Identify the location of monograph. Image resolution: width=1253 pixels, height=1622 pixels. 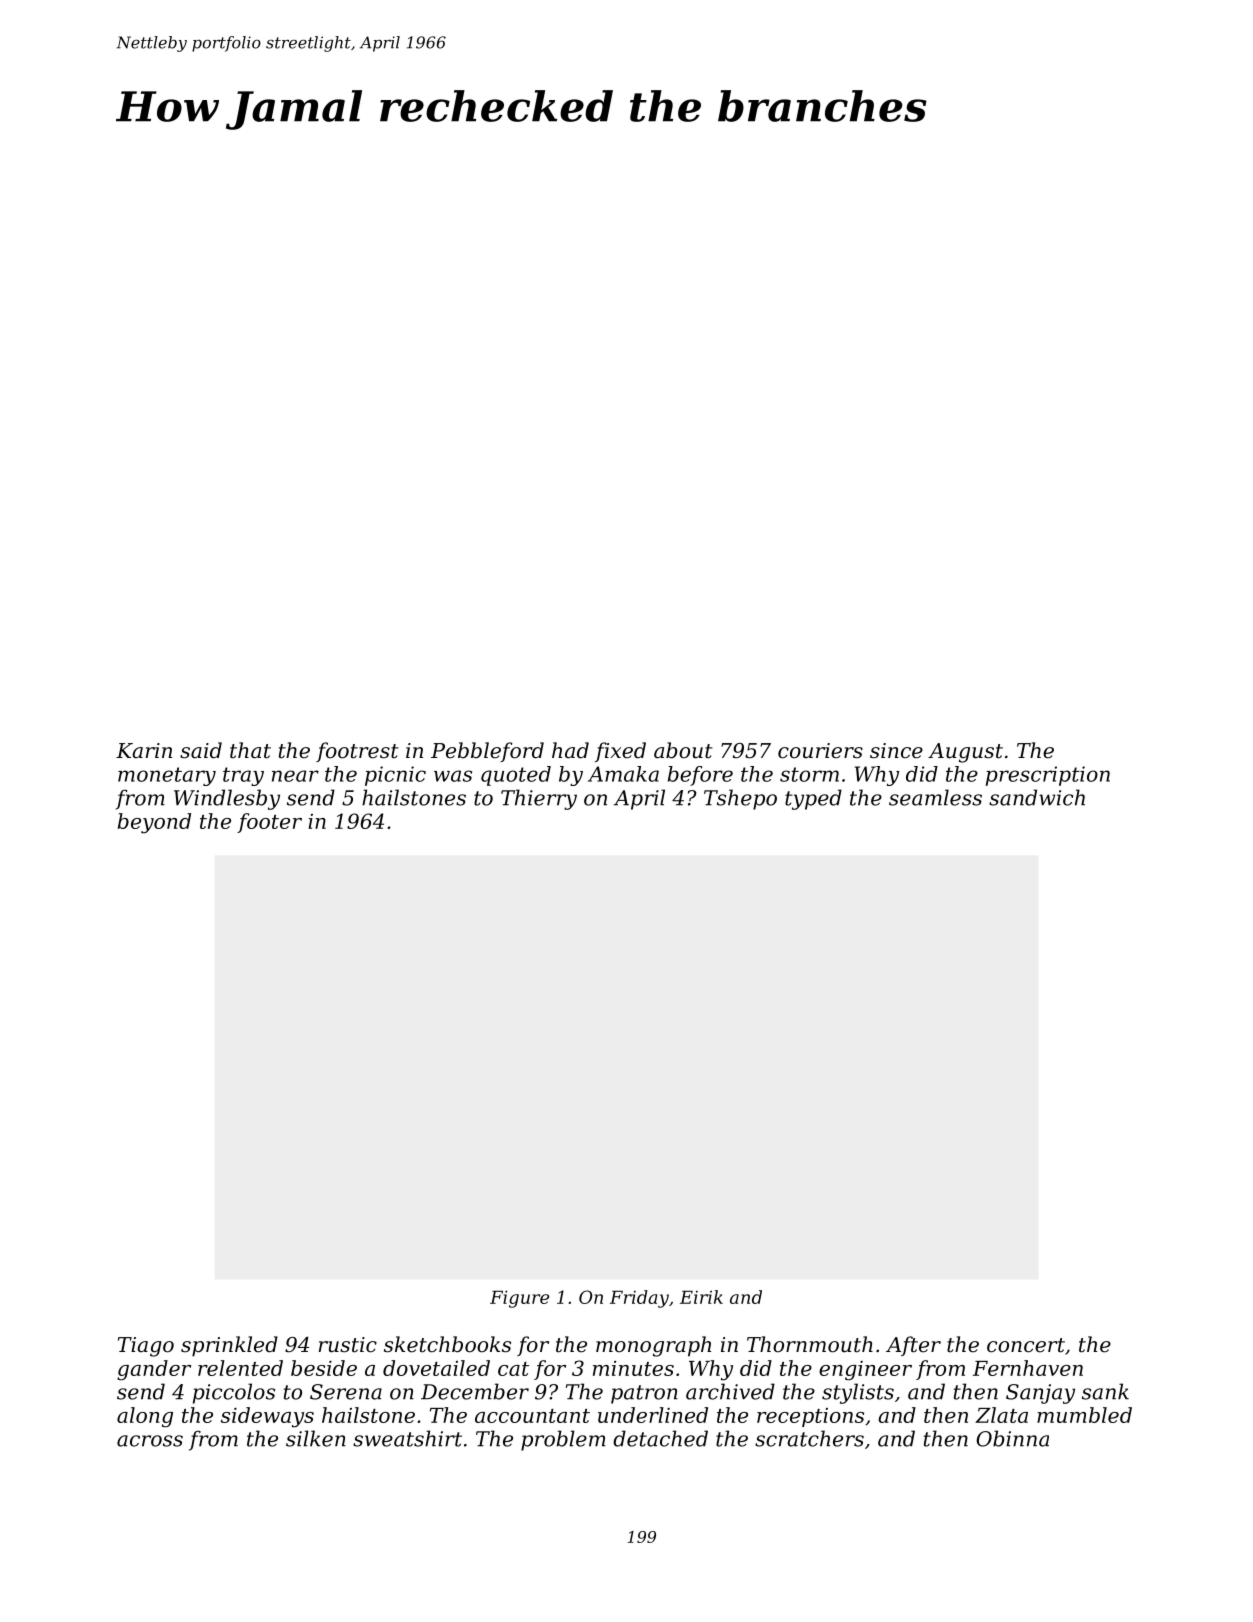
(653, 1346).
